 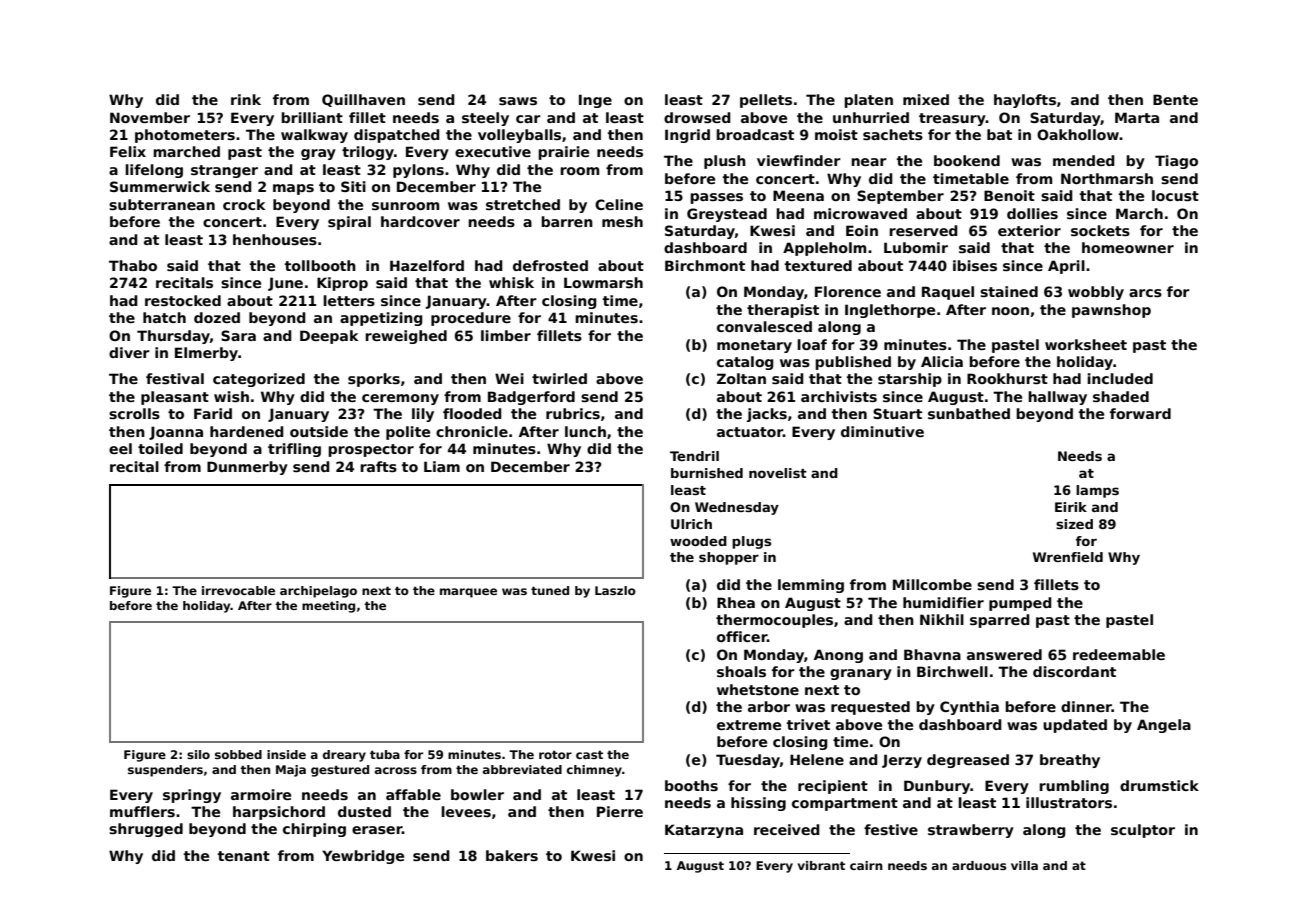 What do you see at coordinates (142, 811) in the screenshot?
I see `mufflers` at bounding box center [142, 811].
